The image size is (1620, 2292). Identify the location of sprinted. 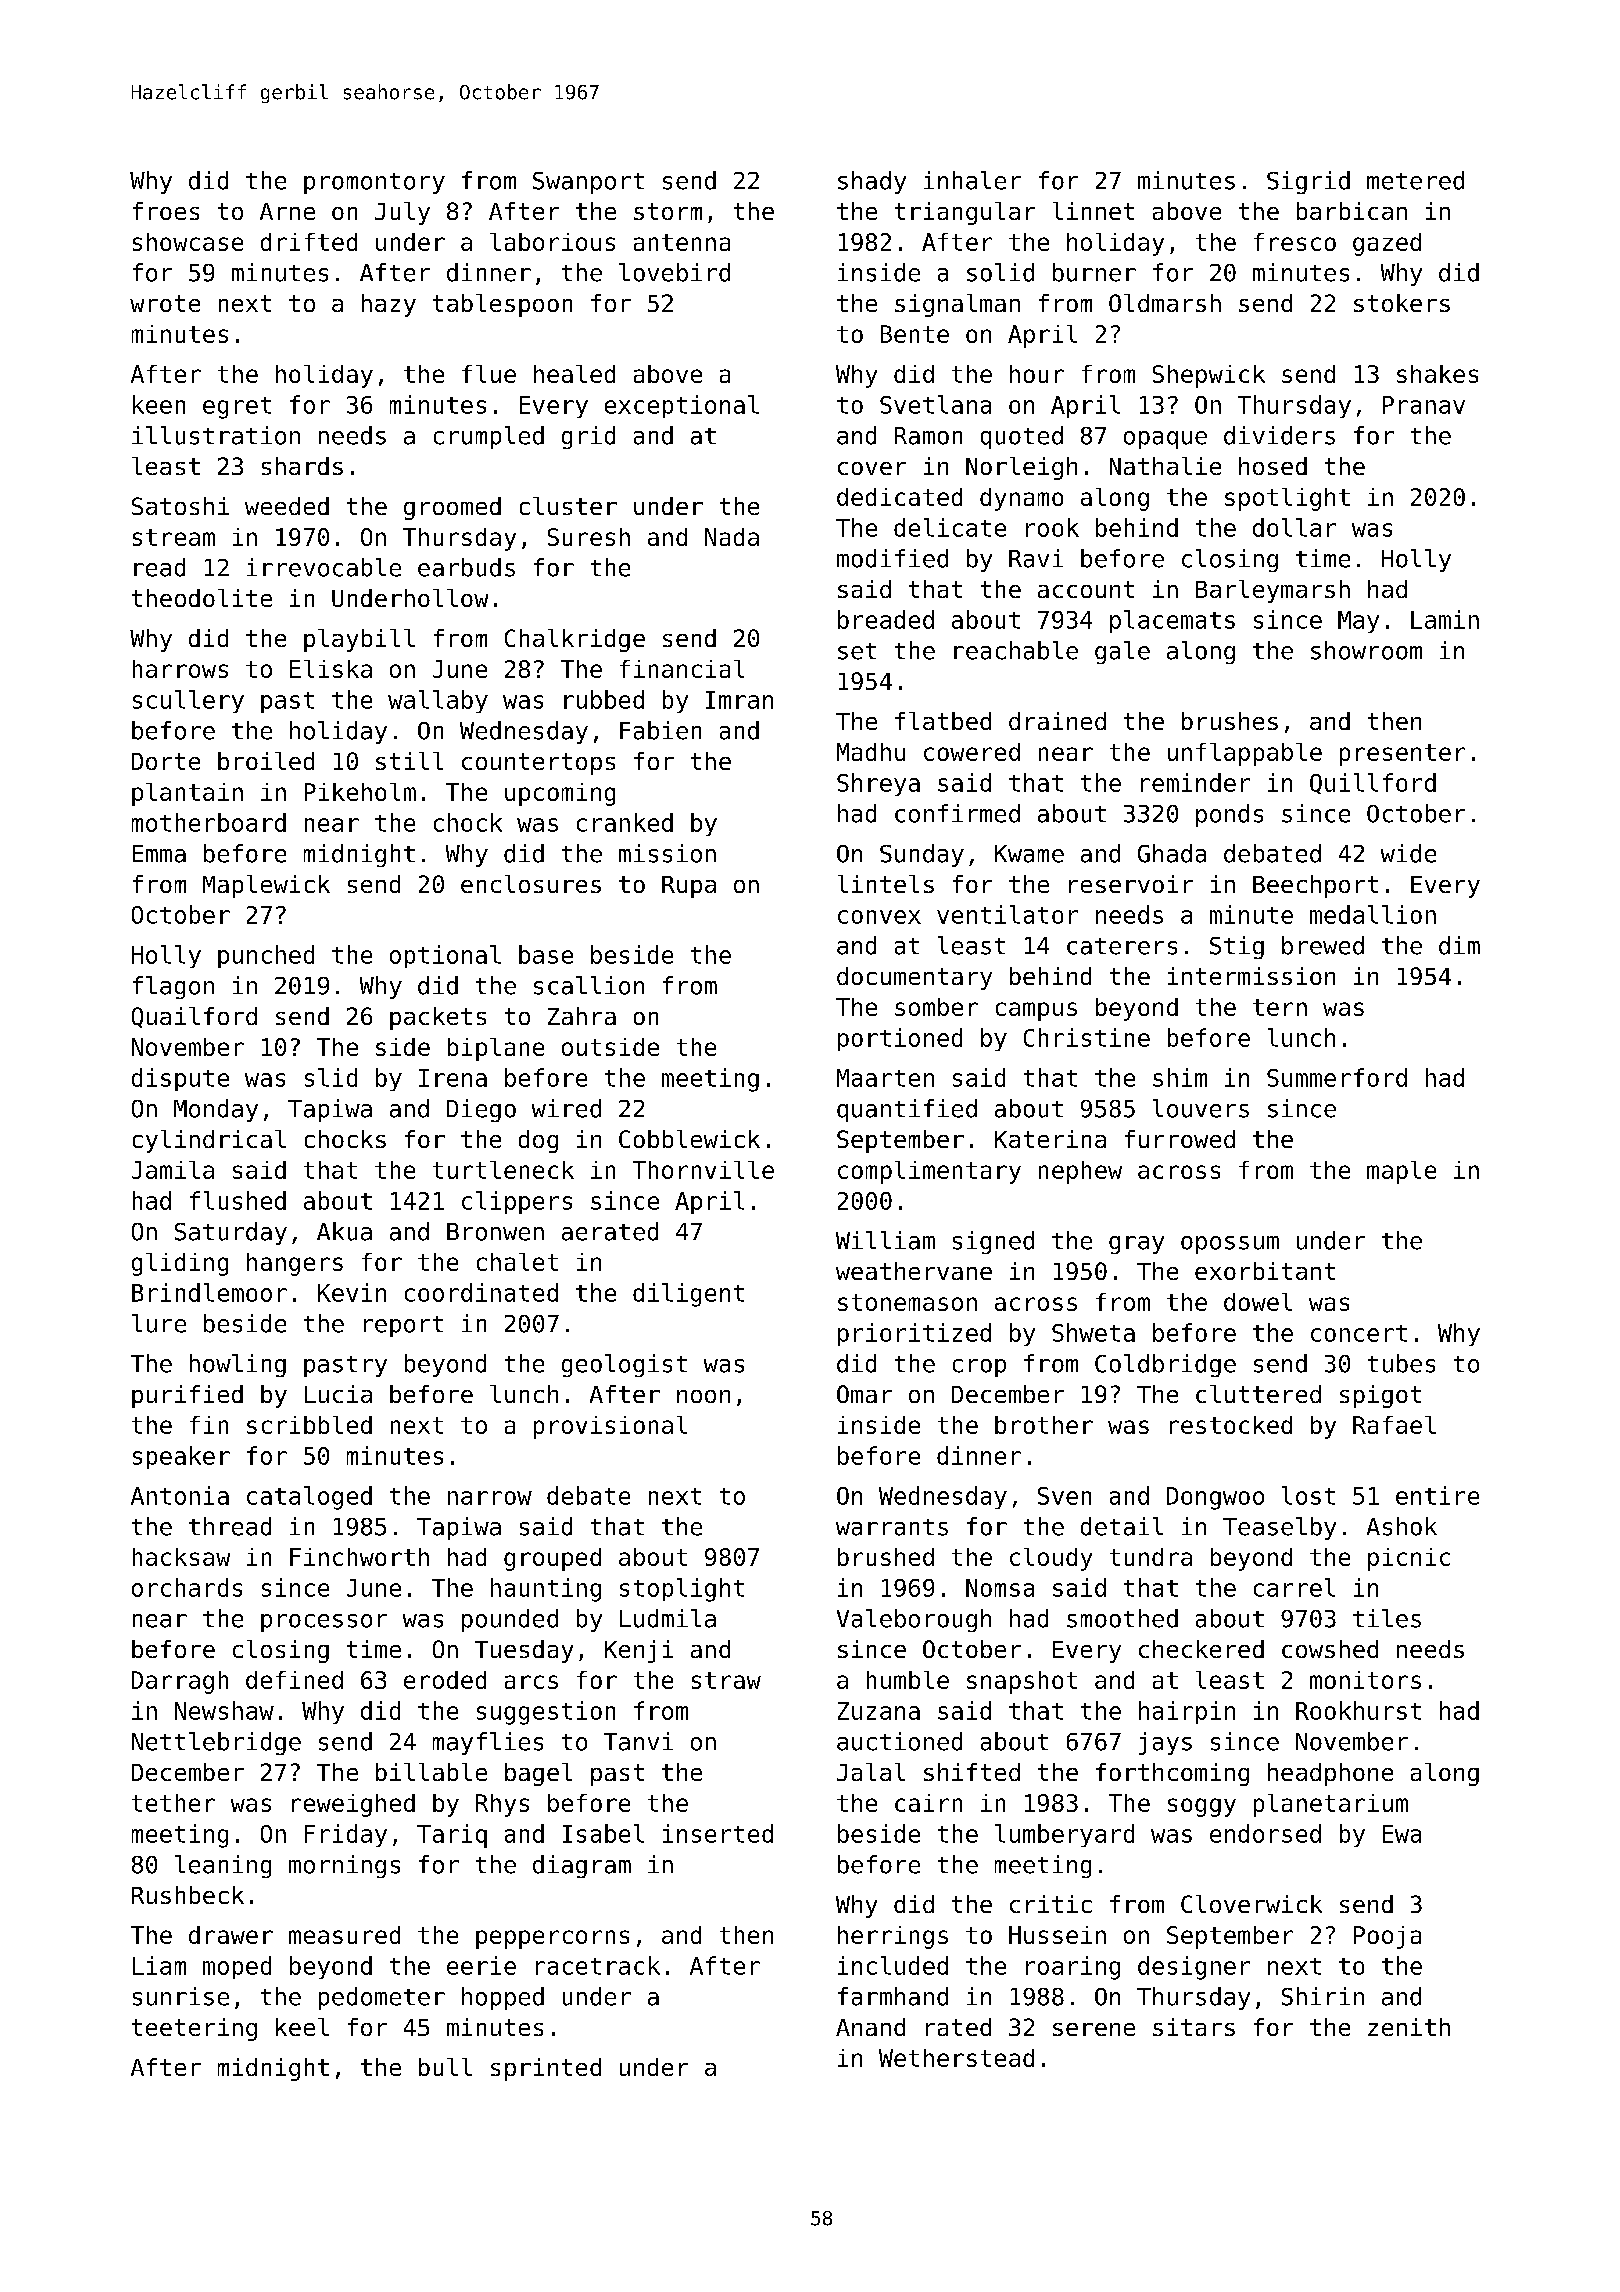
(546, 2069).
